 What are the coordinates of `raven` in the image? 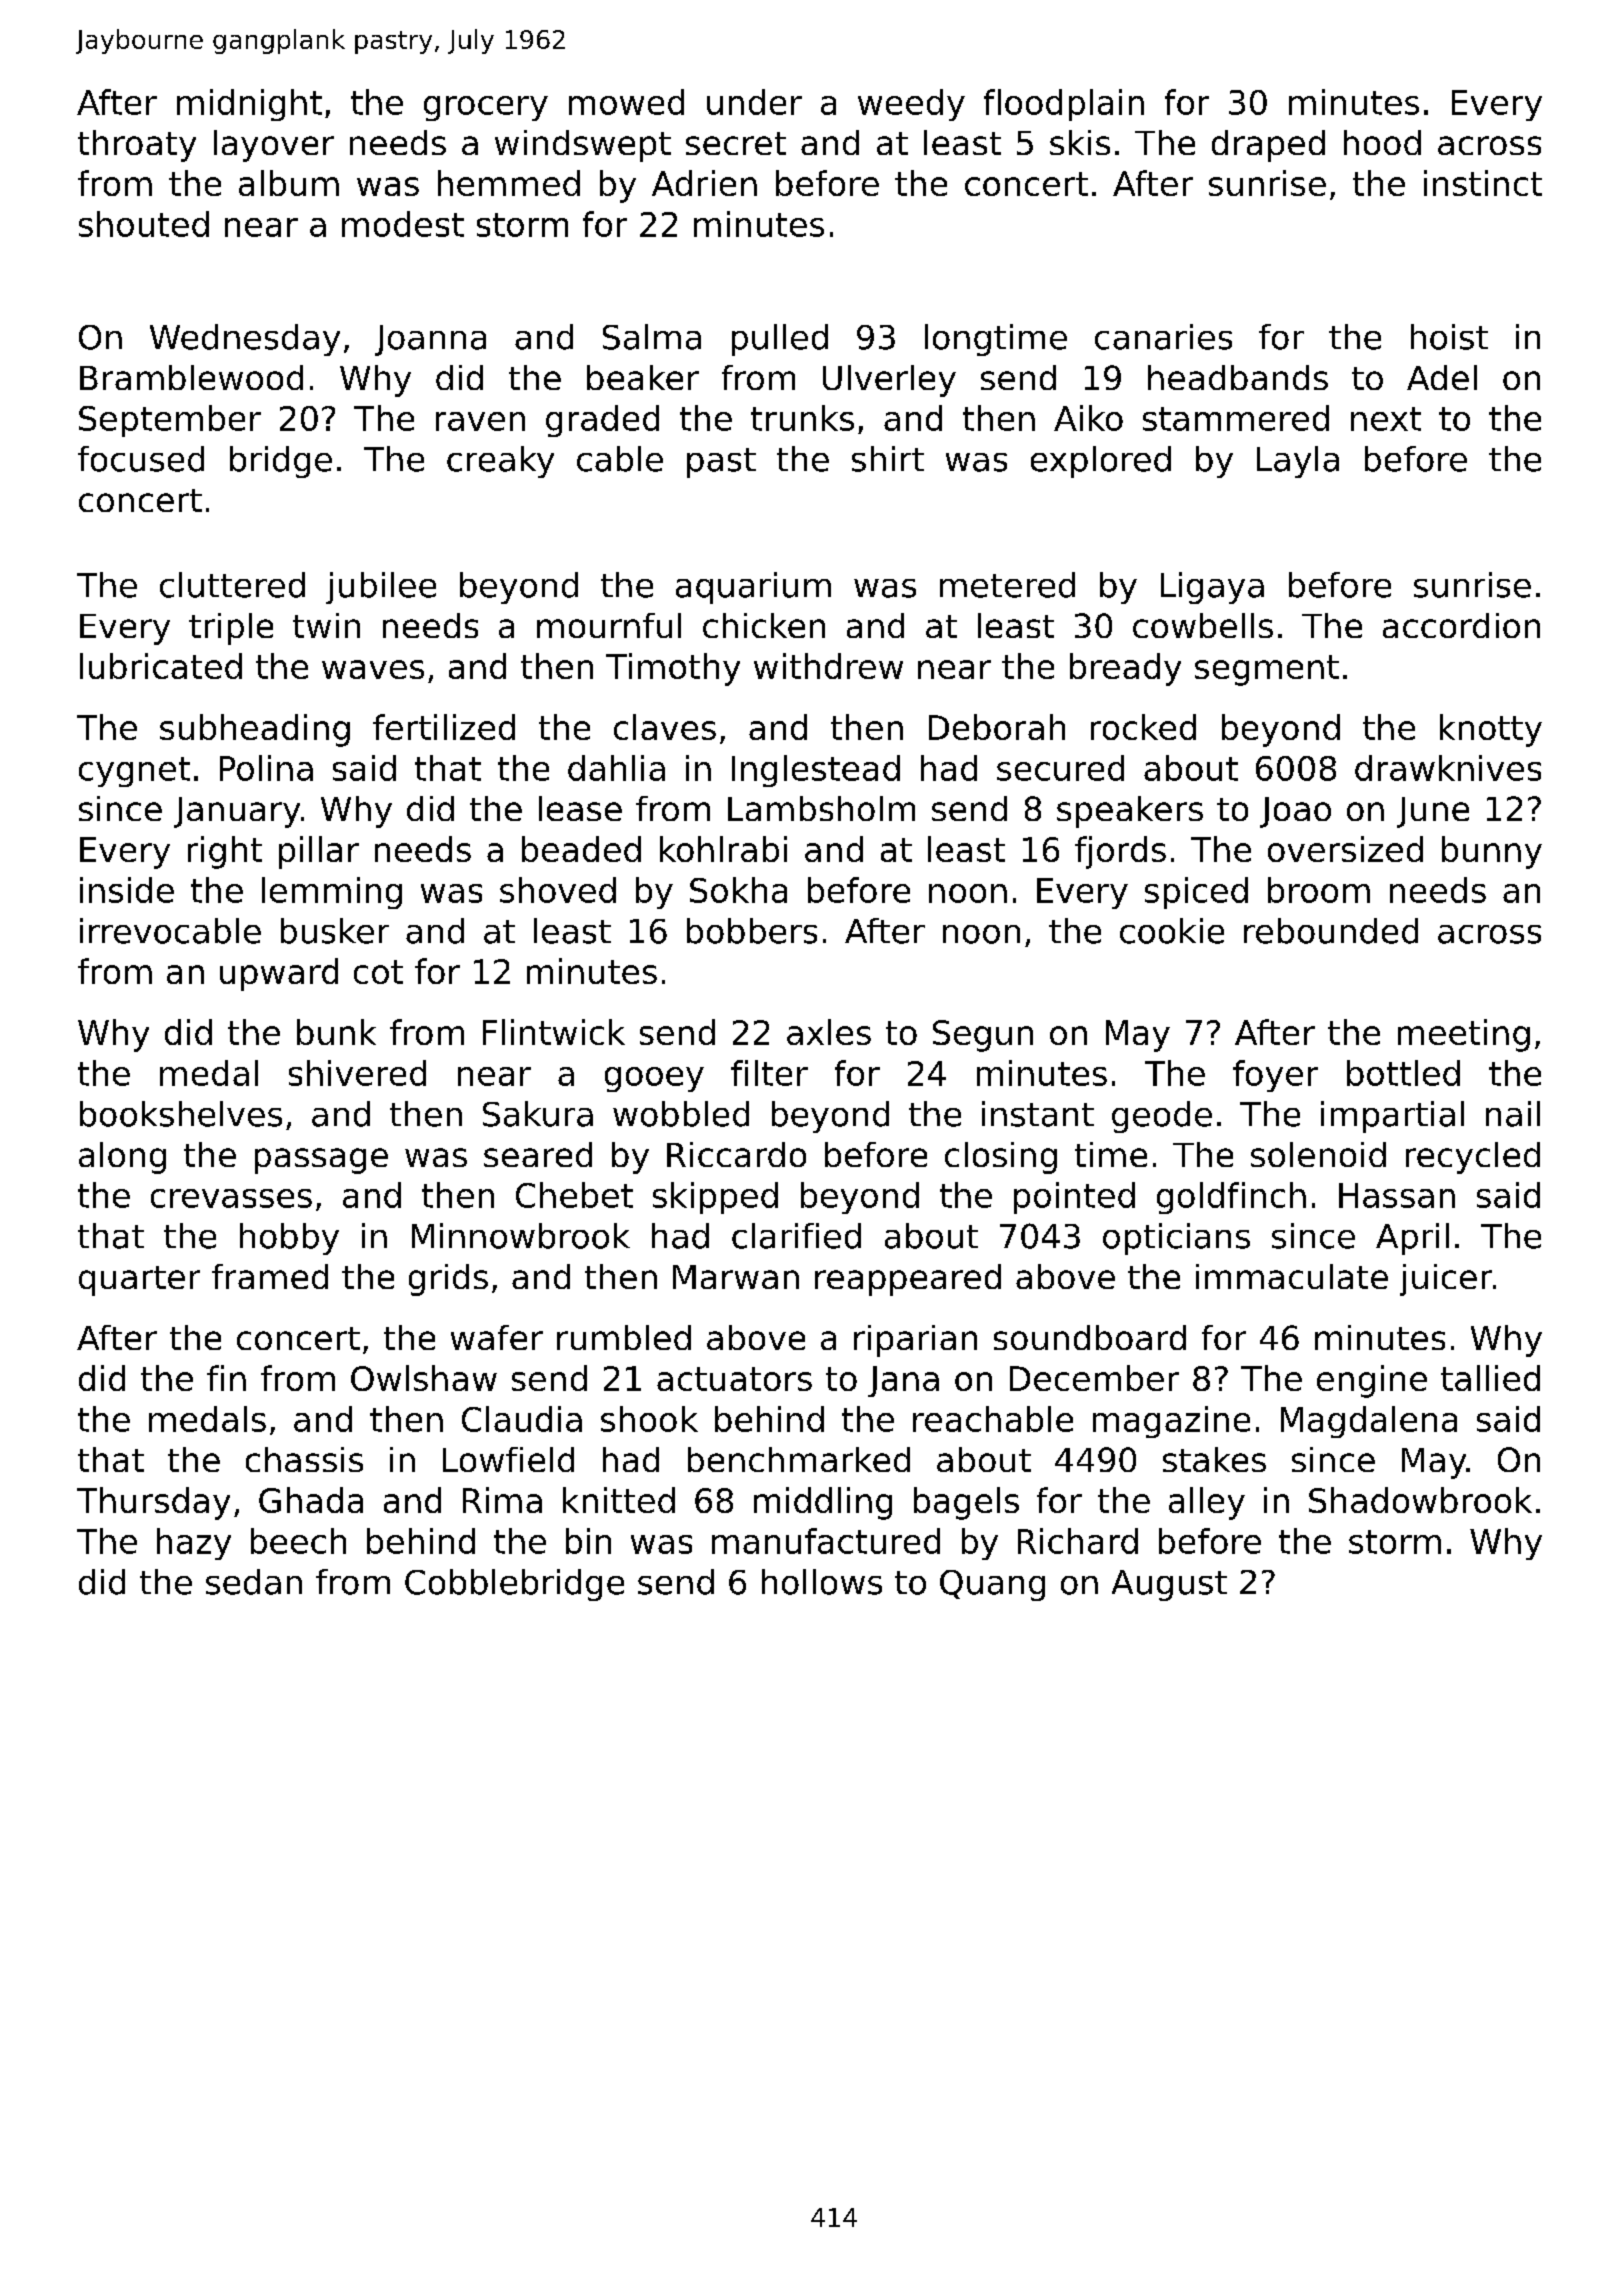 It's located at (480, 421).
